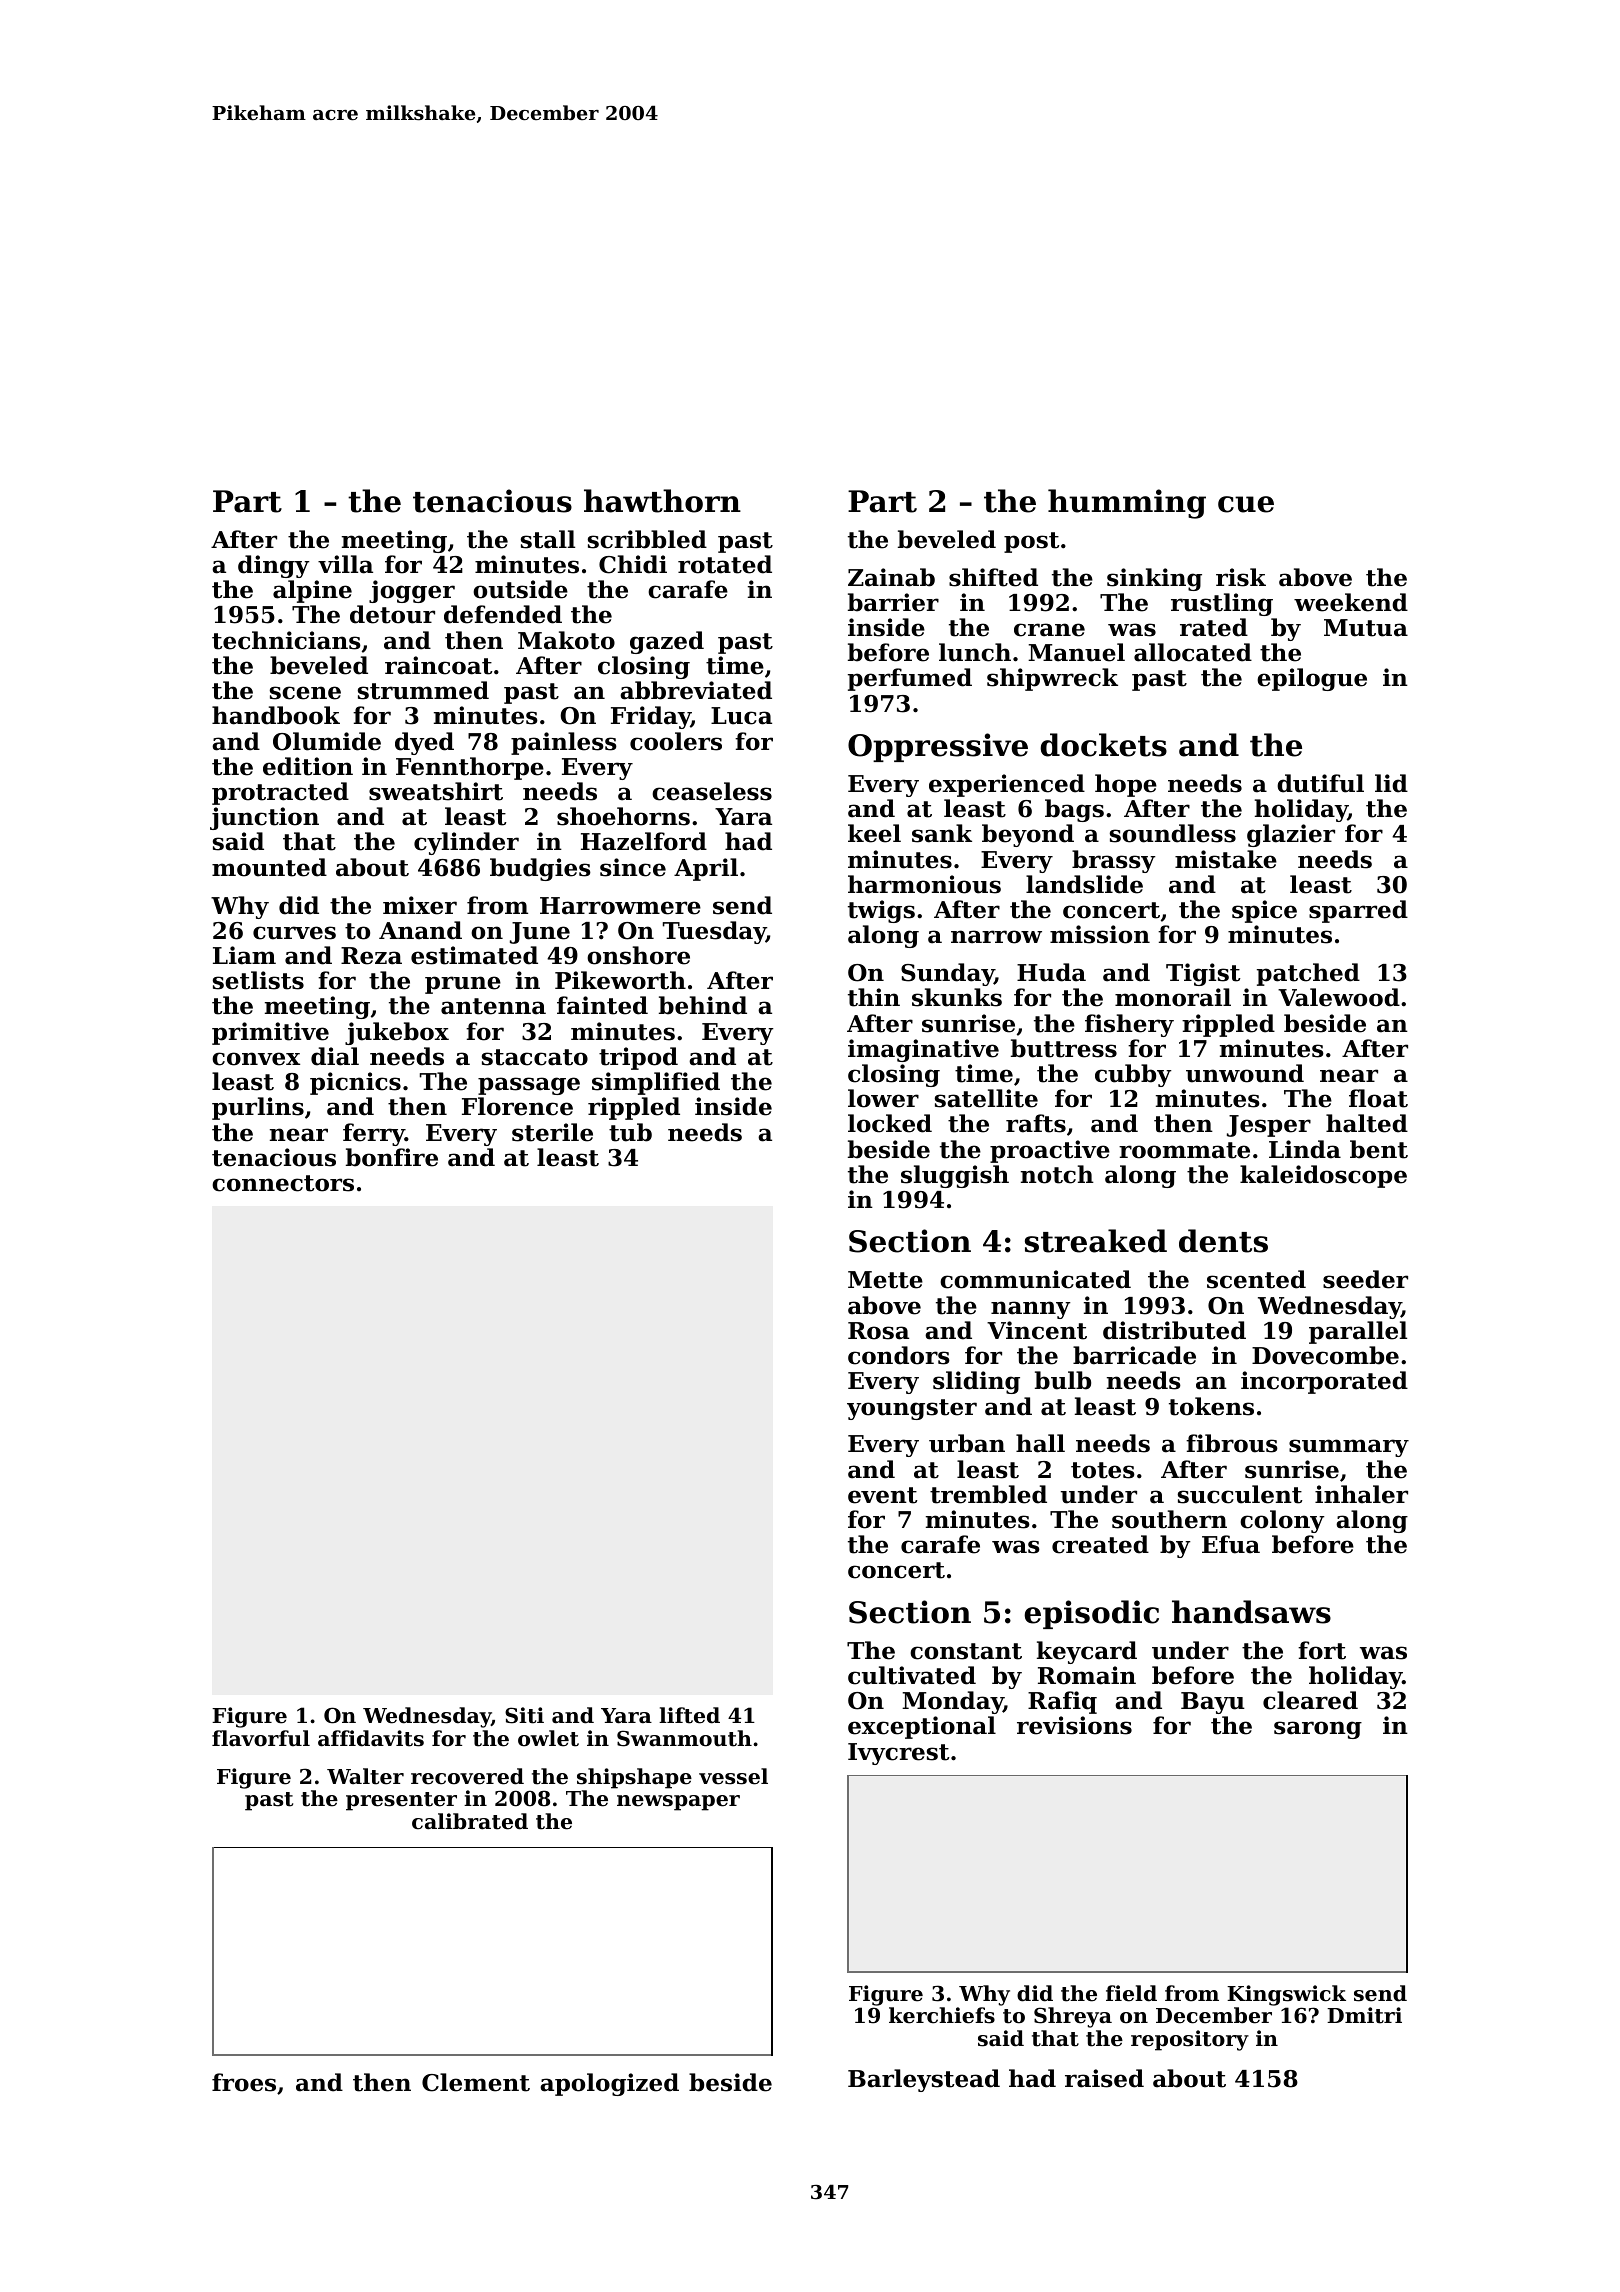 This document has height=2292, width=1620. I want to click on apologized, so click(609, 2084).
